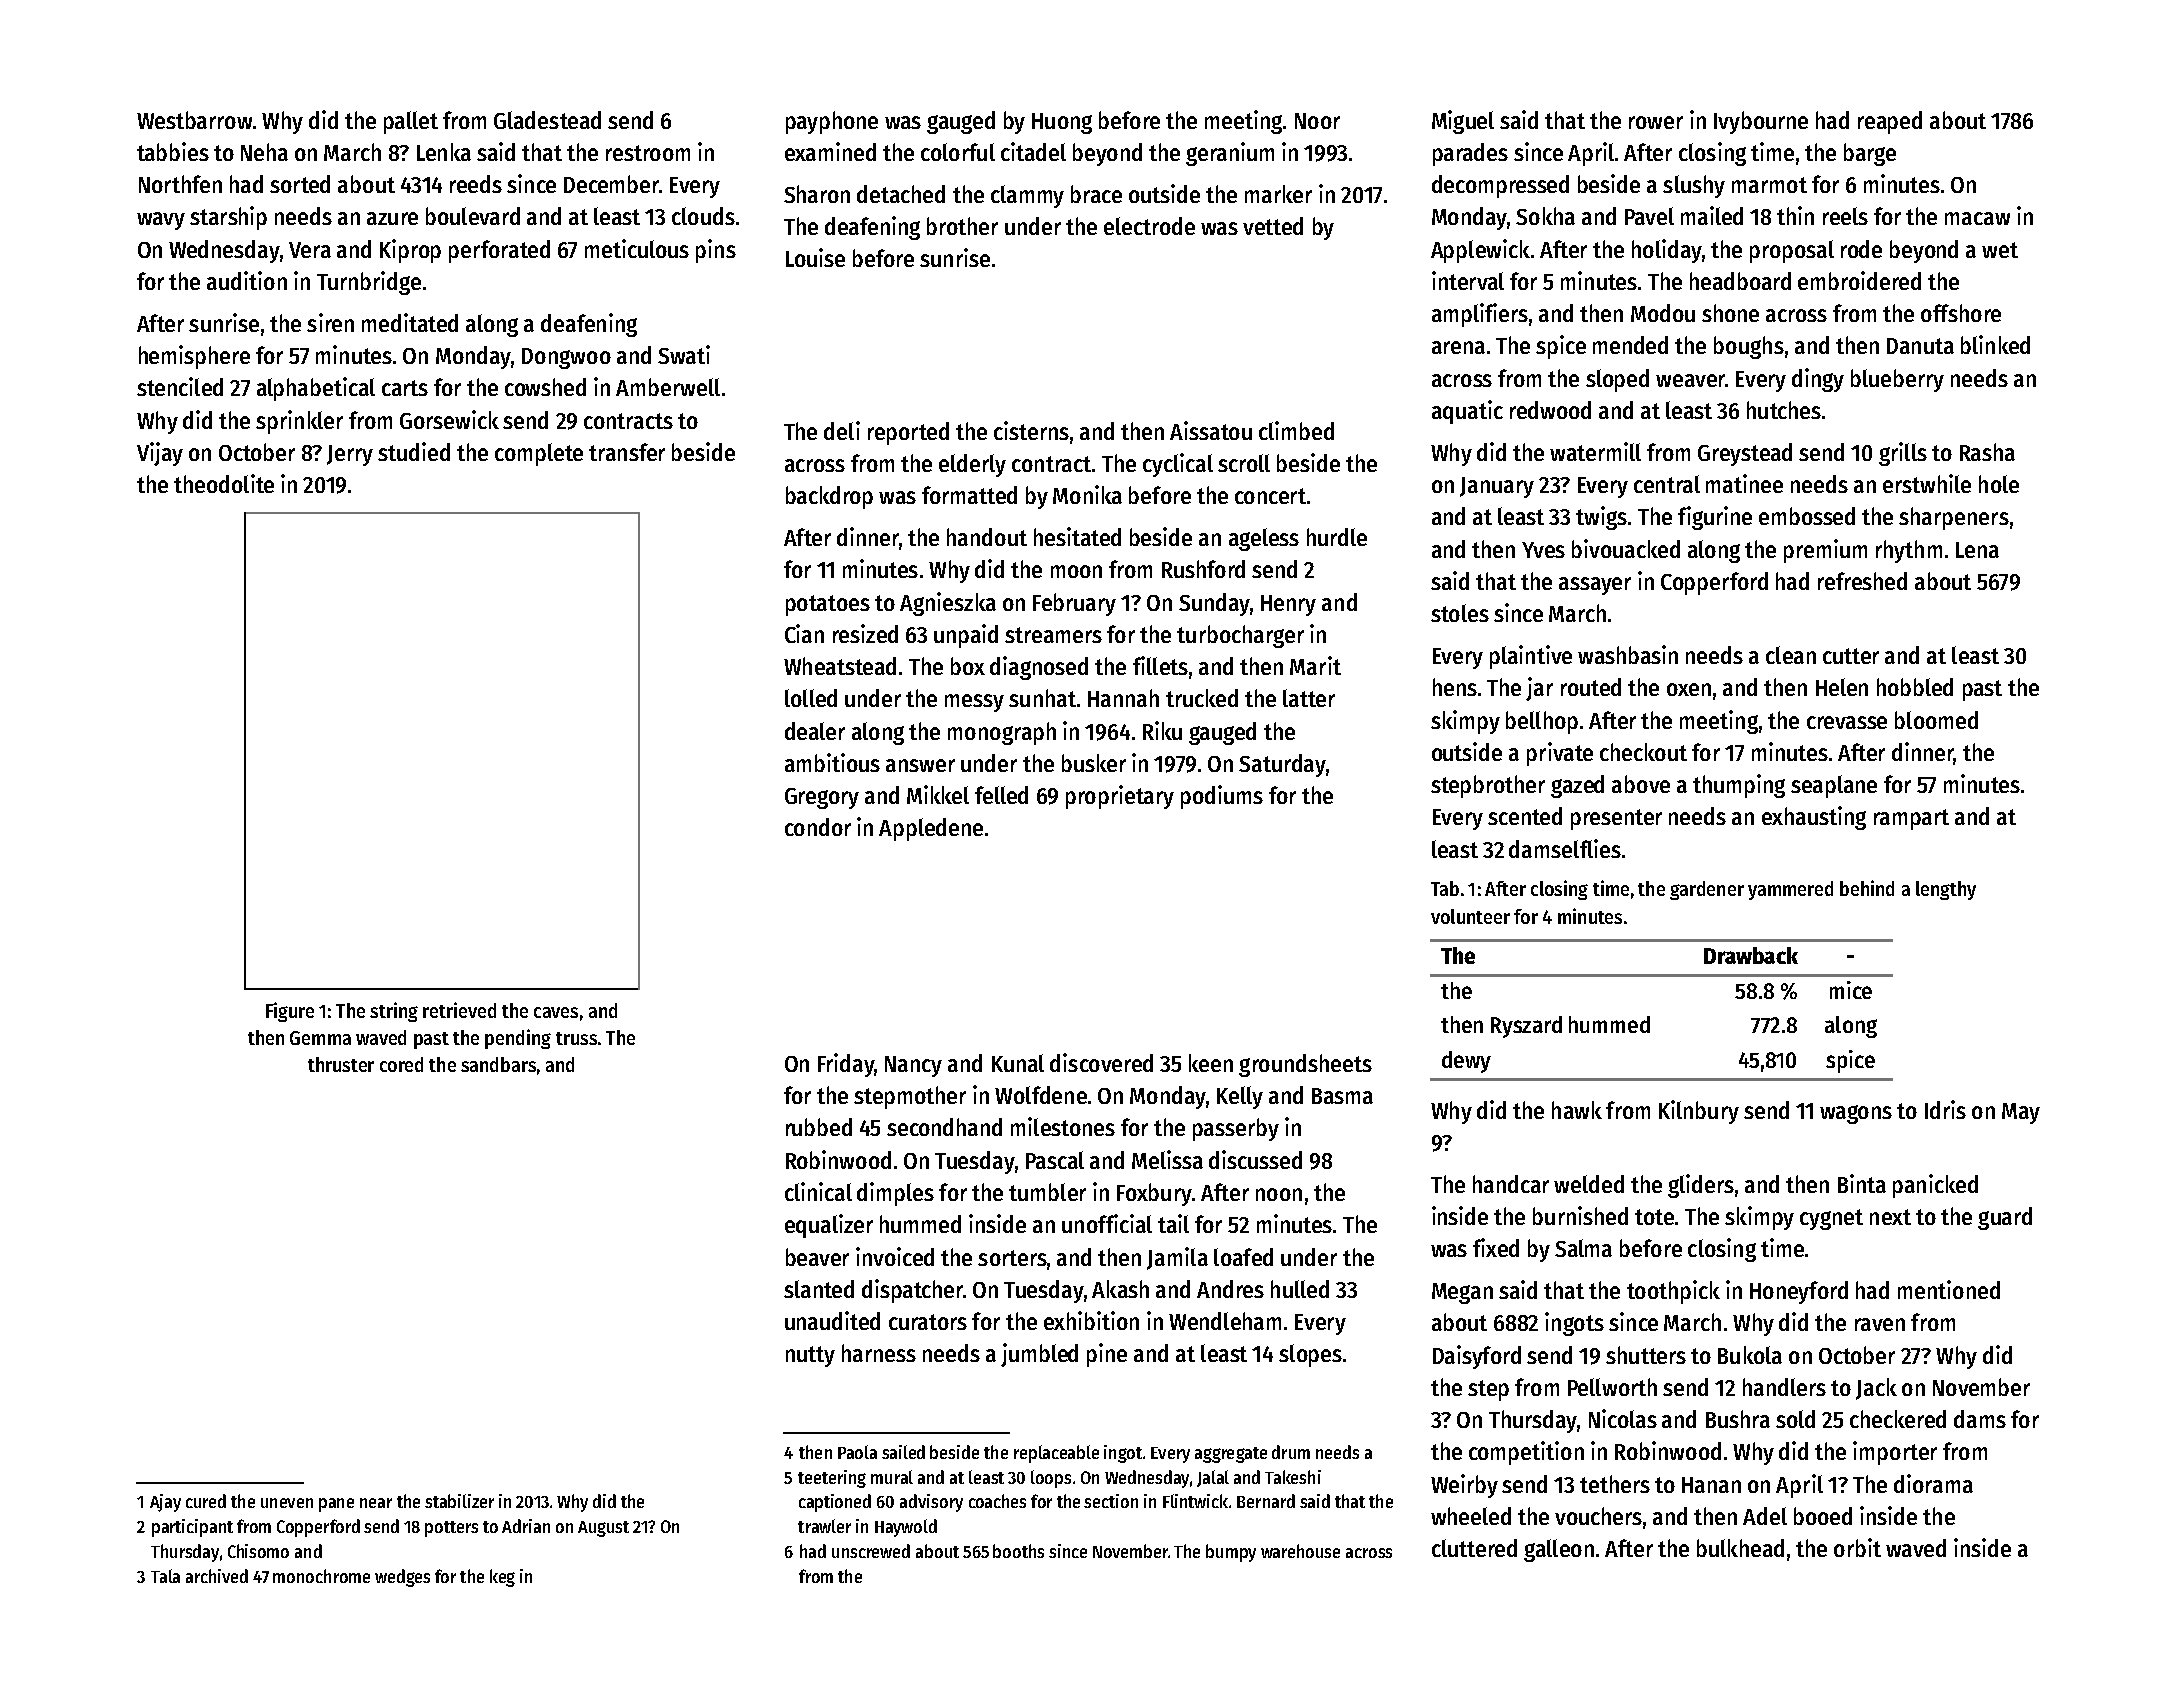 This screenshot has width=2178, height=1683. Describe the element at coordinates (1062, 123) in the screenshot. I see `Huong` at that location.
